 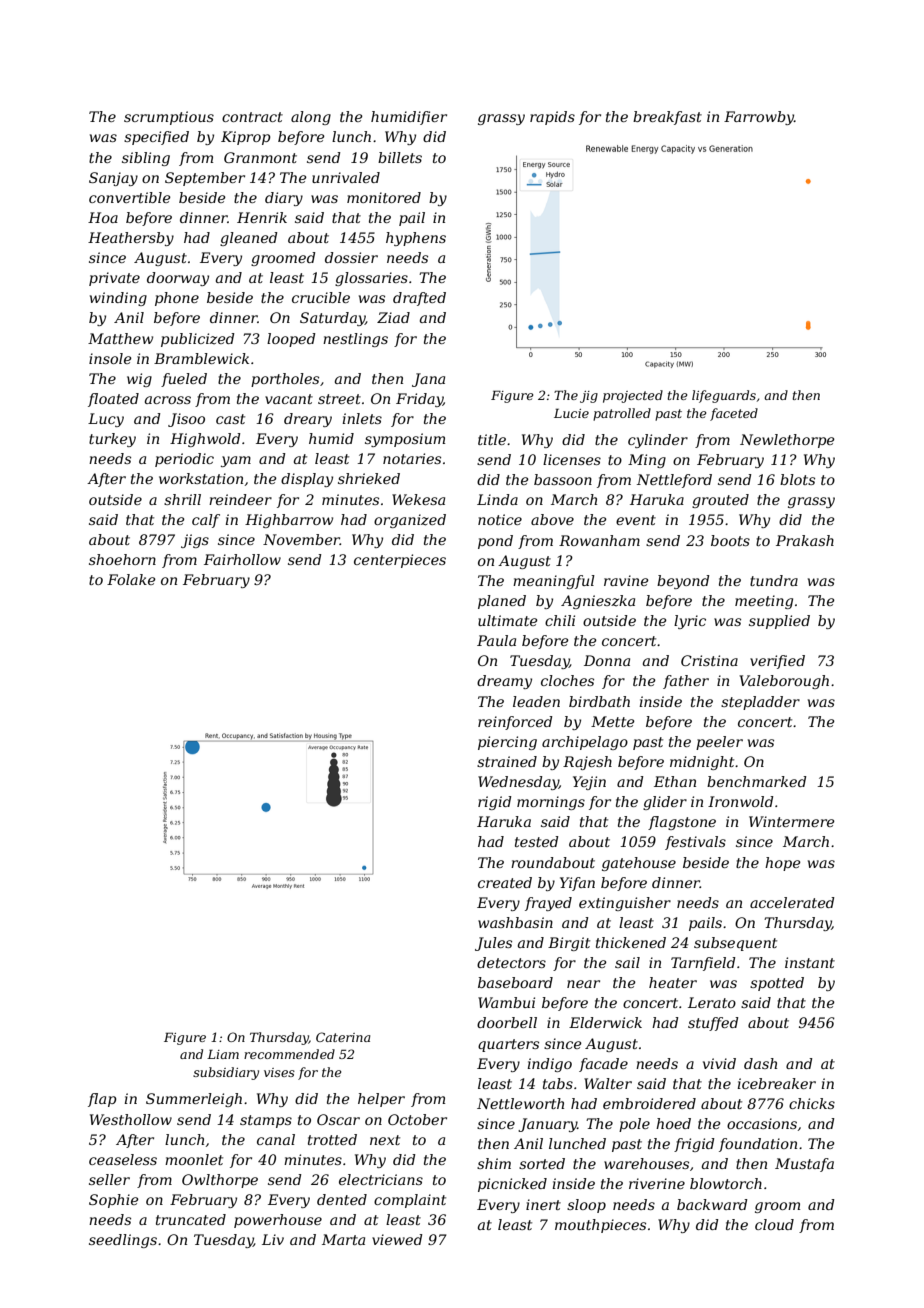 What do you see at coordinates (223, 1054) in the image?
I see `Liam` at bounding box center [223, 1054].
